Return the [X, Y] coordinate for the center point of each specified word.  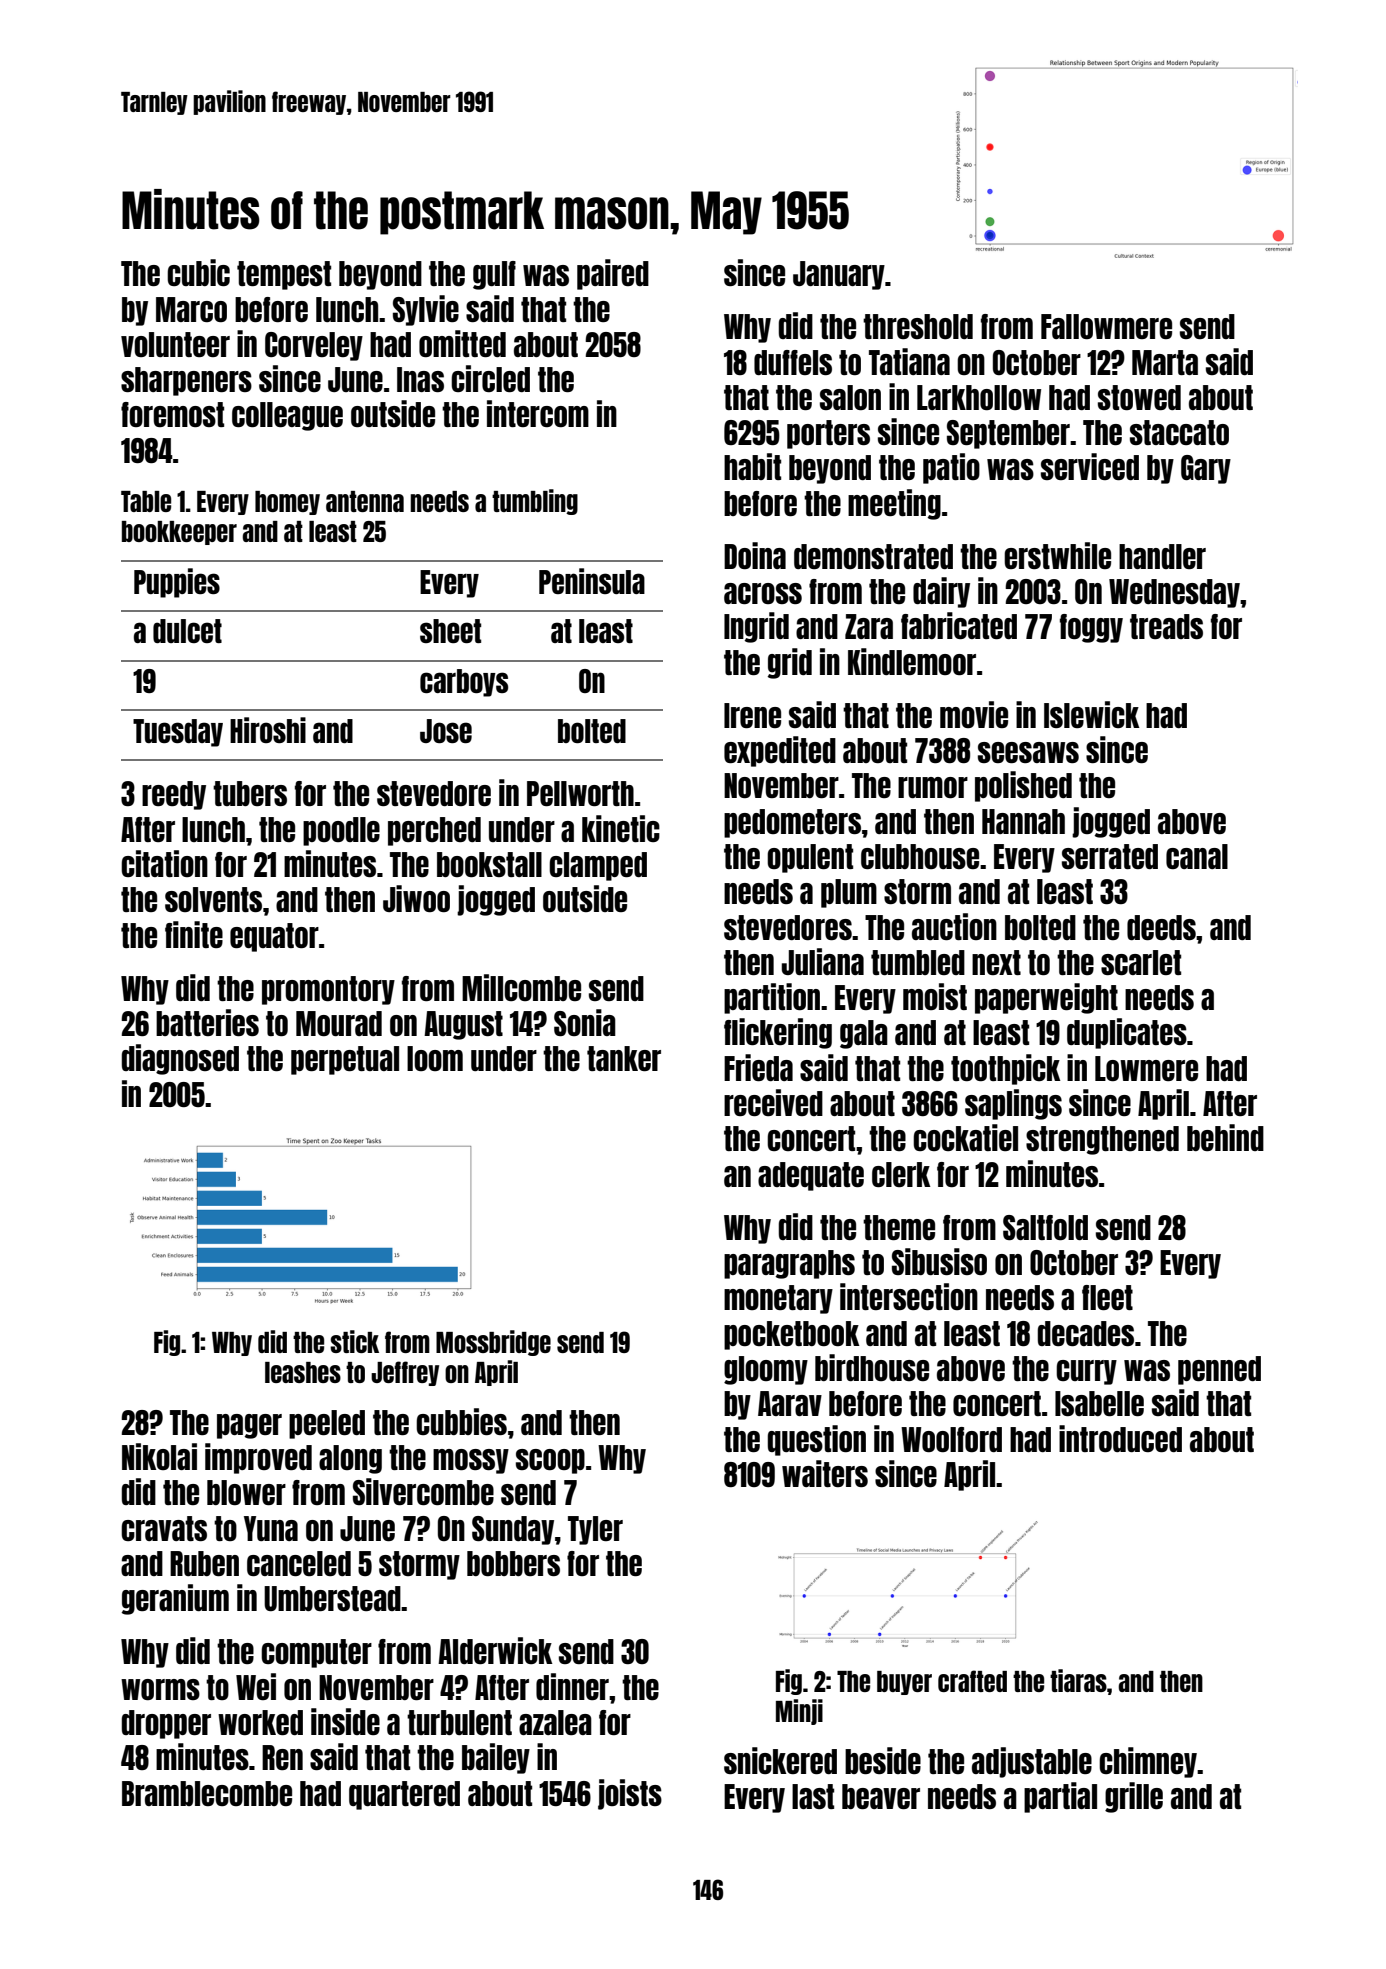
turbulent [459, 1722]
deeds [1161, 927]
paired [613, 274]
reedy [174, 795]
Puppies [177, 583]
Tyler [595, 1530]
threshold [918, 326]
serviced [1090, 466]
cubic [198, 272]
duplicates [1127, 1033]
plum [849, 893]
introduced [1120, 1438]
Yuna [271, 1528]
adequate [811, 1176]
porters [828, 434]
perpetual [345, 1060]
